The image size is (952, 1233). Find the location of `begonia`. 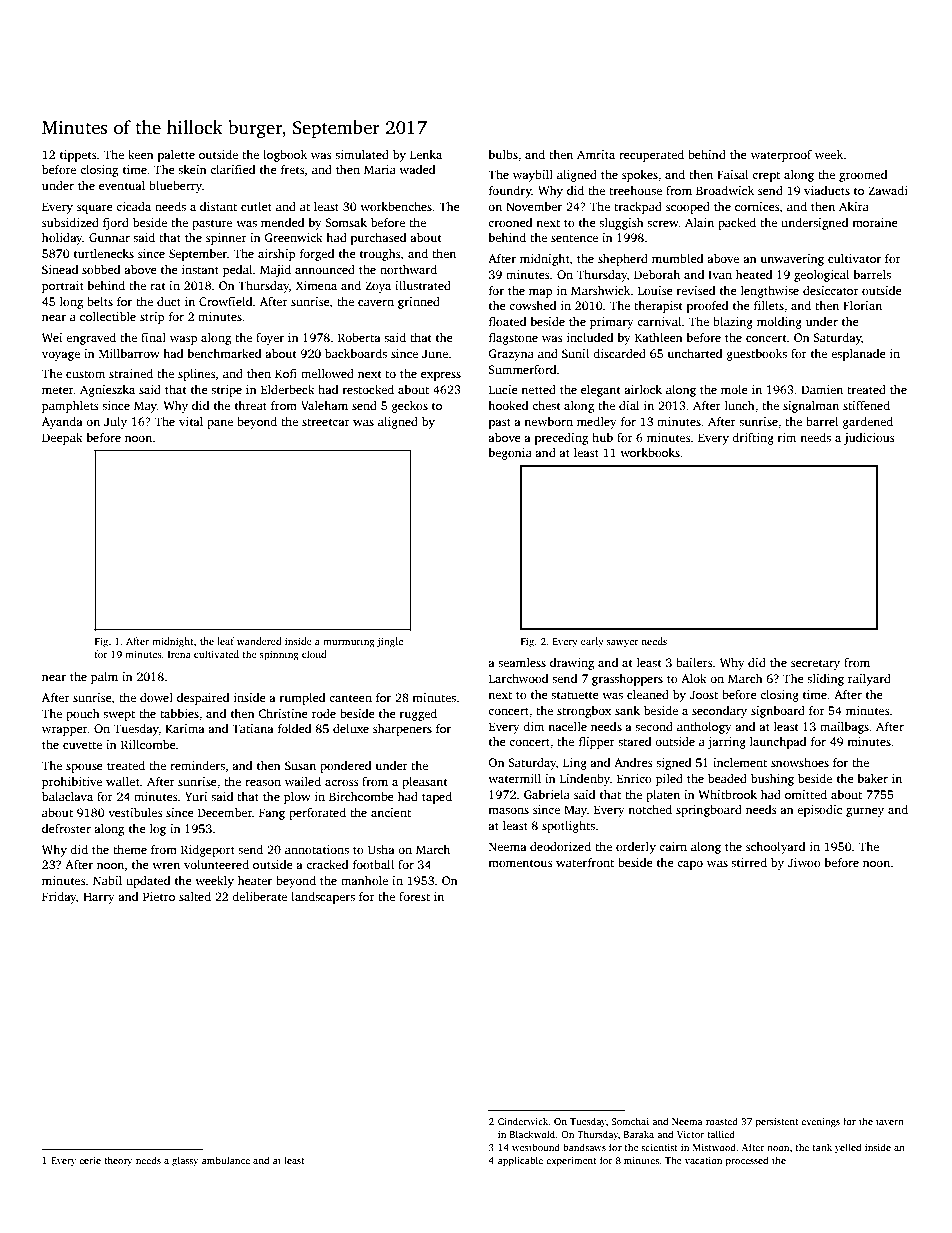

begonia is located at coordinates (510, 454).
